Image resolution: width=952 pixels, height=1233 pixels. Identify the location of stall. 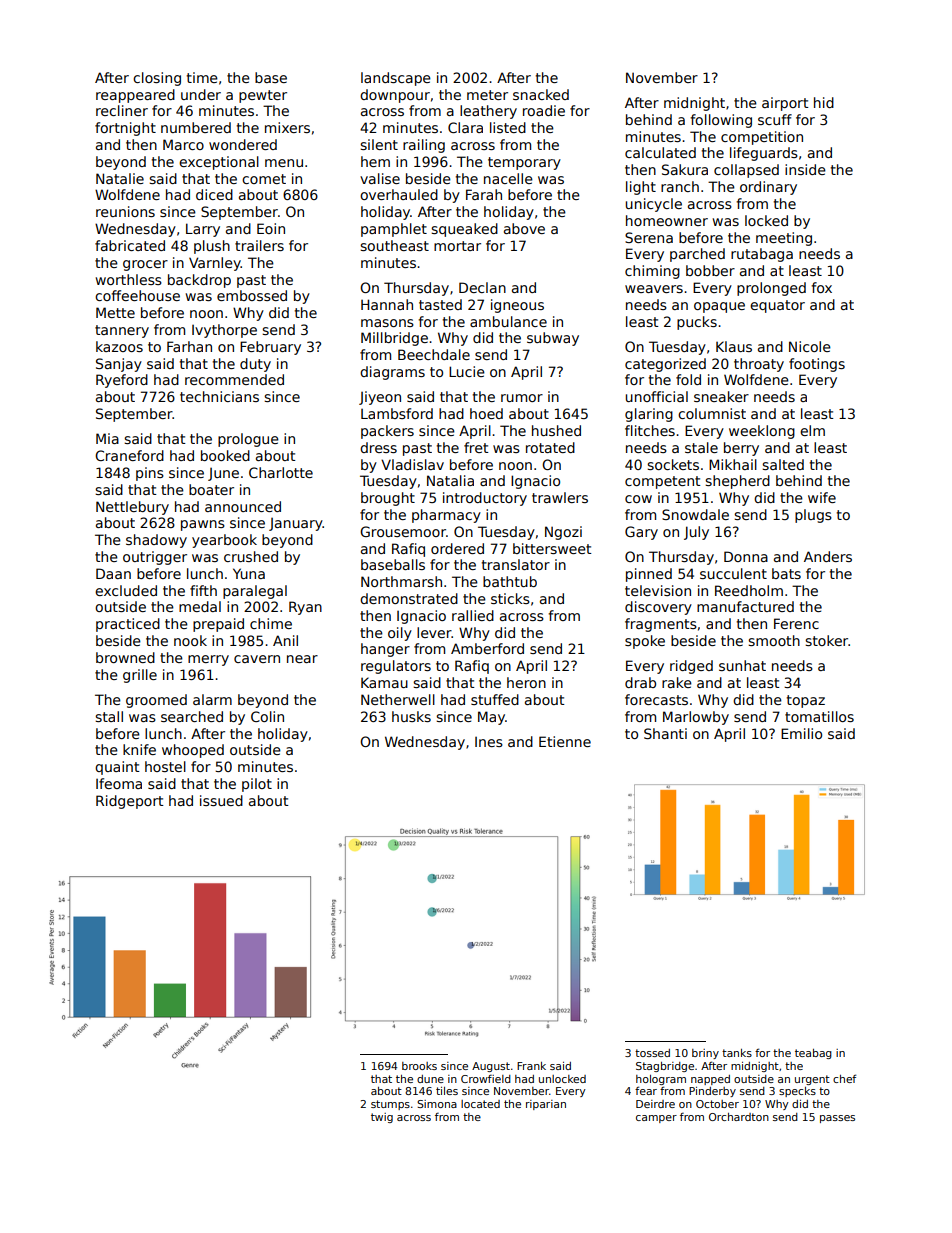
(109, 716).
